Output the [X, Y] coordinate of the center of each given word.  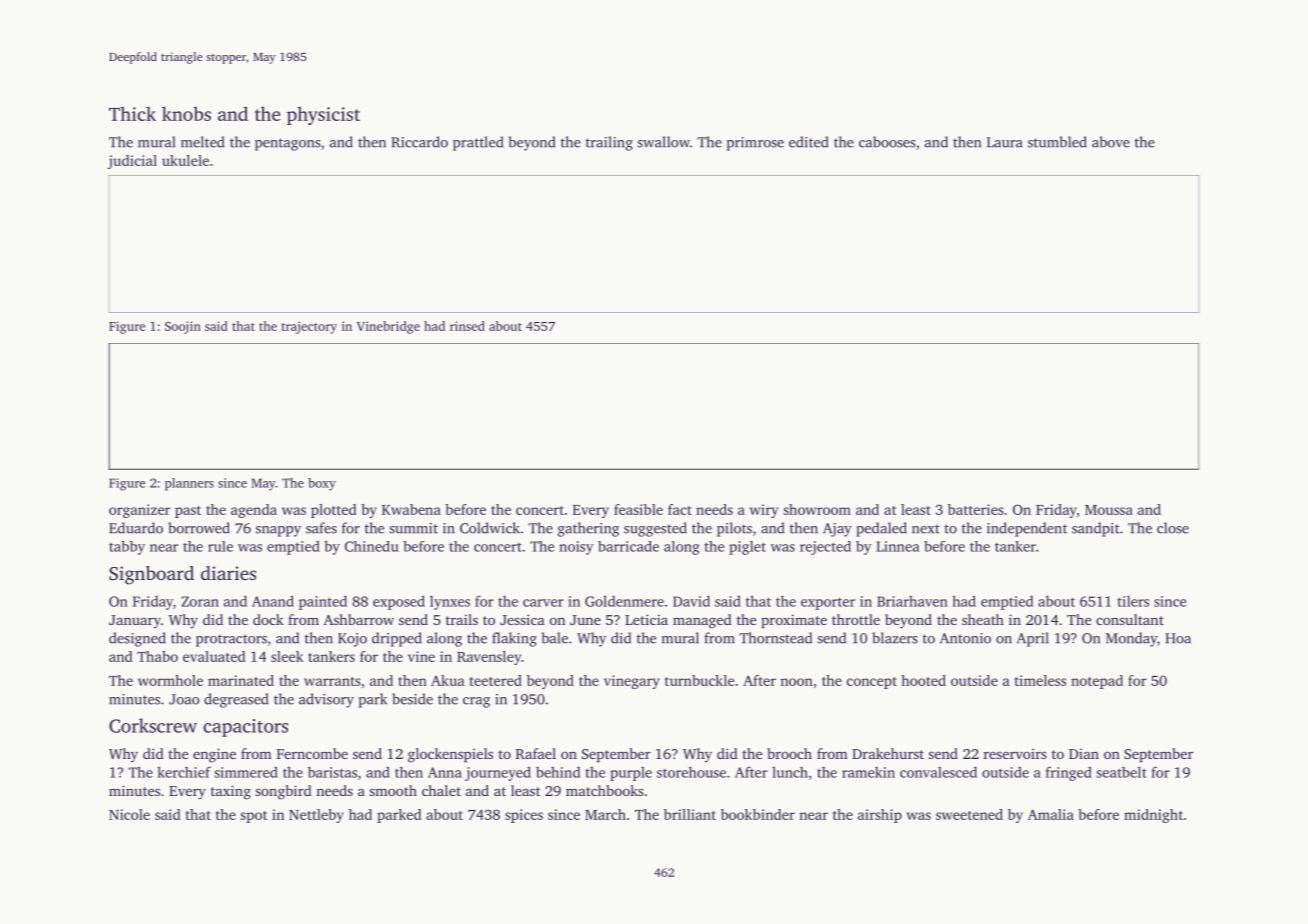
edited [808, 142]
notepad [1097, 682]
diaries [228, 573]
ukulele [185, 160]
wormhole [170, 680]
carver [543, 603]
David [691, 601]
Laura [1005, 142]
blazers [895, 638]
